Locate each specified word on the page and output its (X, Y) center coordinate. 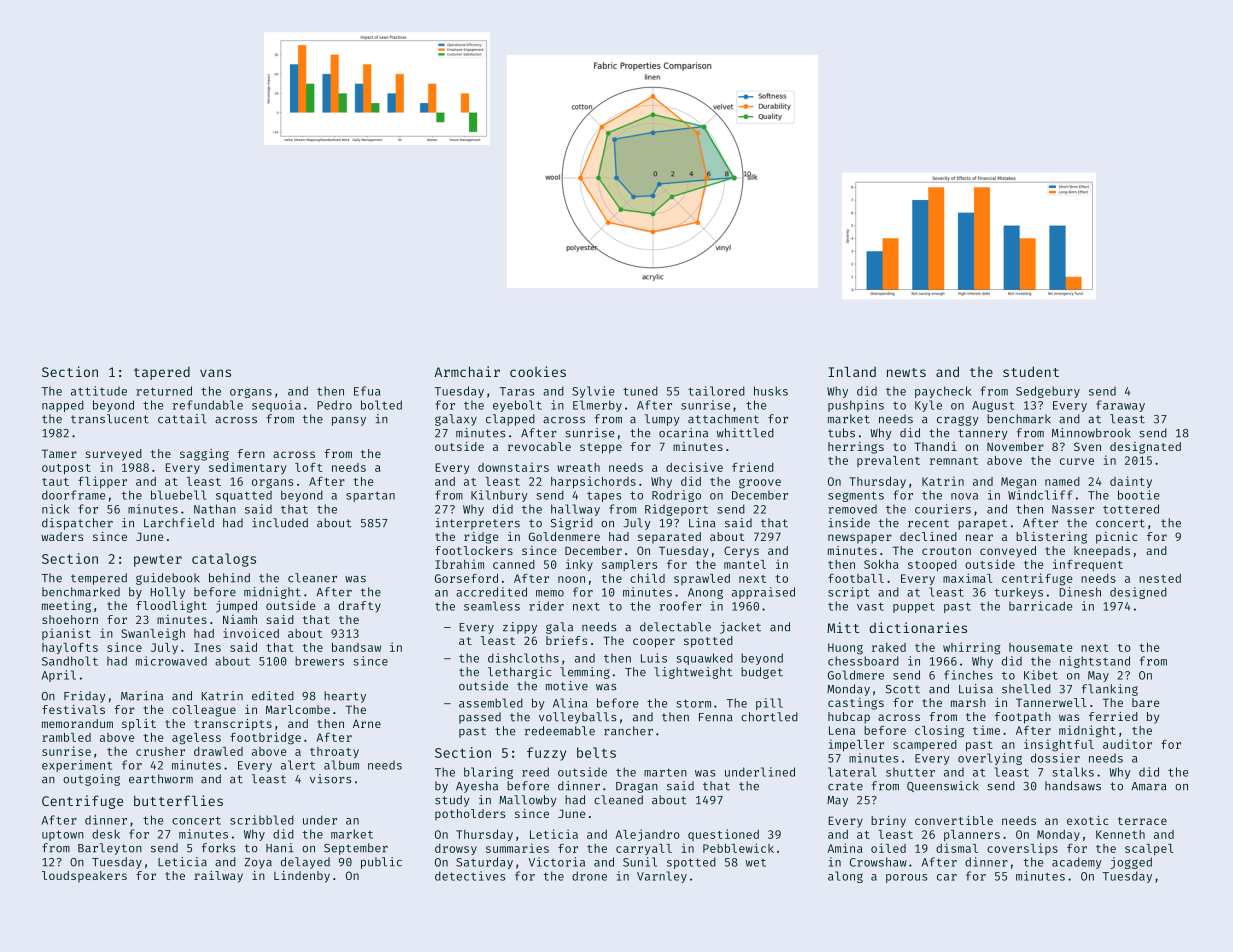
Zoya (258, 863)
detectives (470, 876)
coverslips (1022, 849)
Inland (852, 372)
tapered (162, 373)
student (1031, 371)
